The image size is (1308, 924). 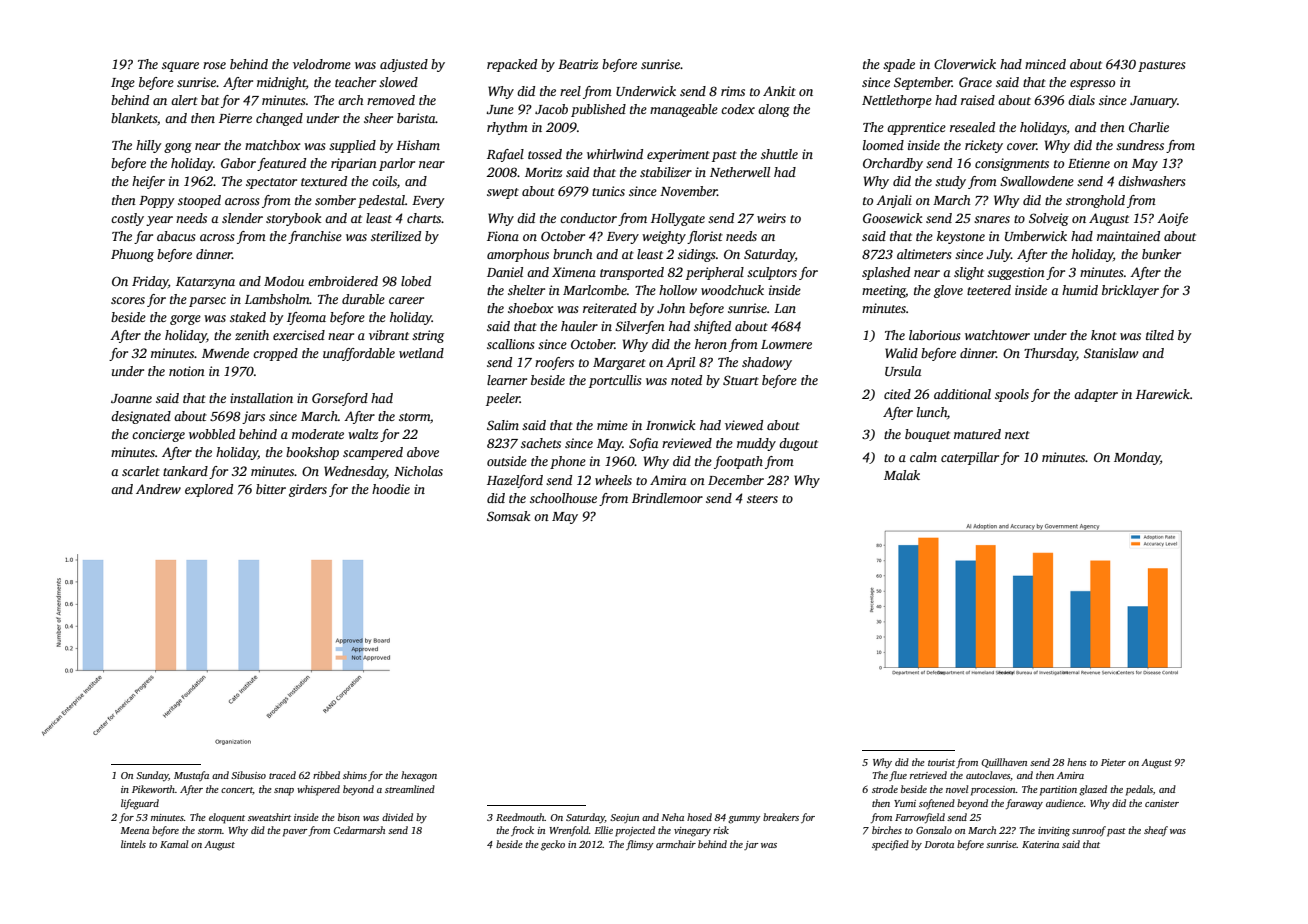 I want to click on Hazelford, so click(x=515, y=481).
